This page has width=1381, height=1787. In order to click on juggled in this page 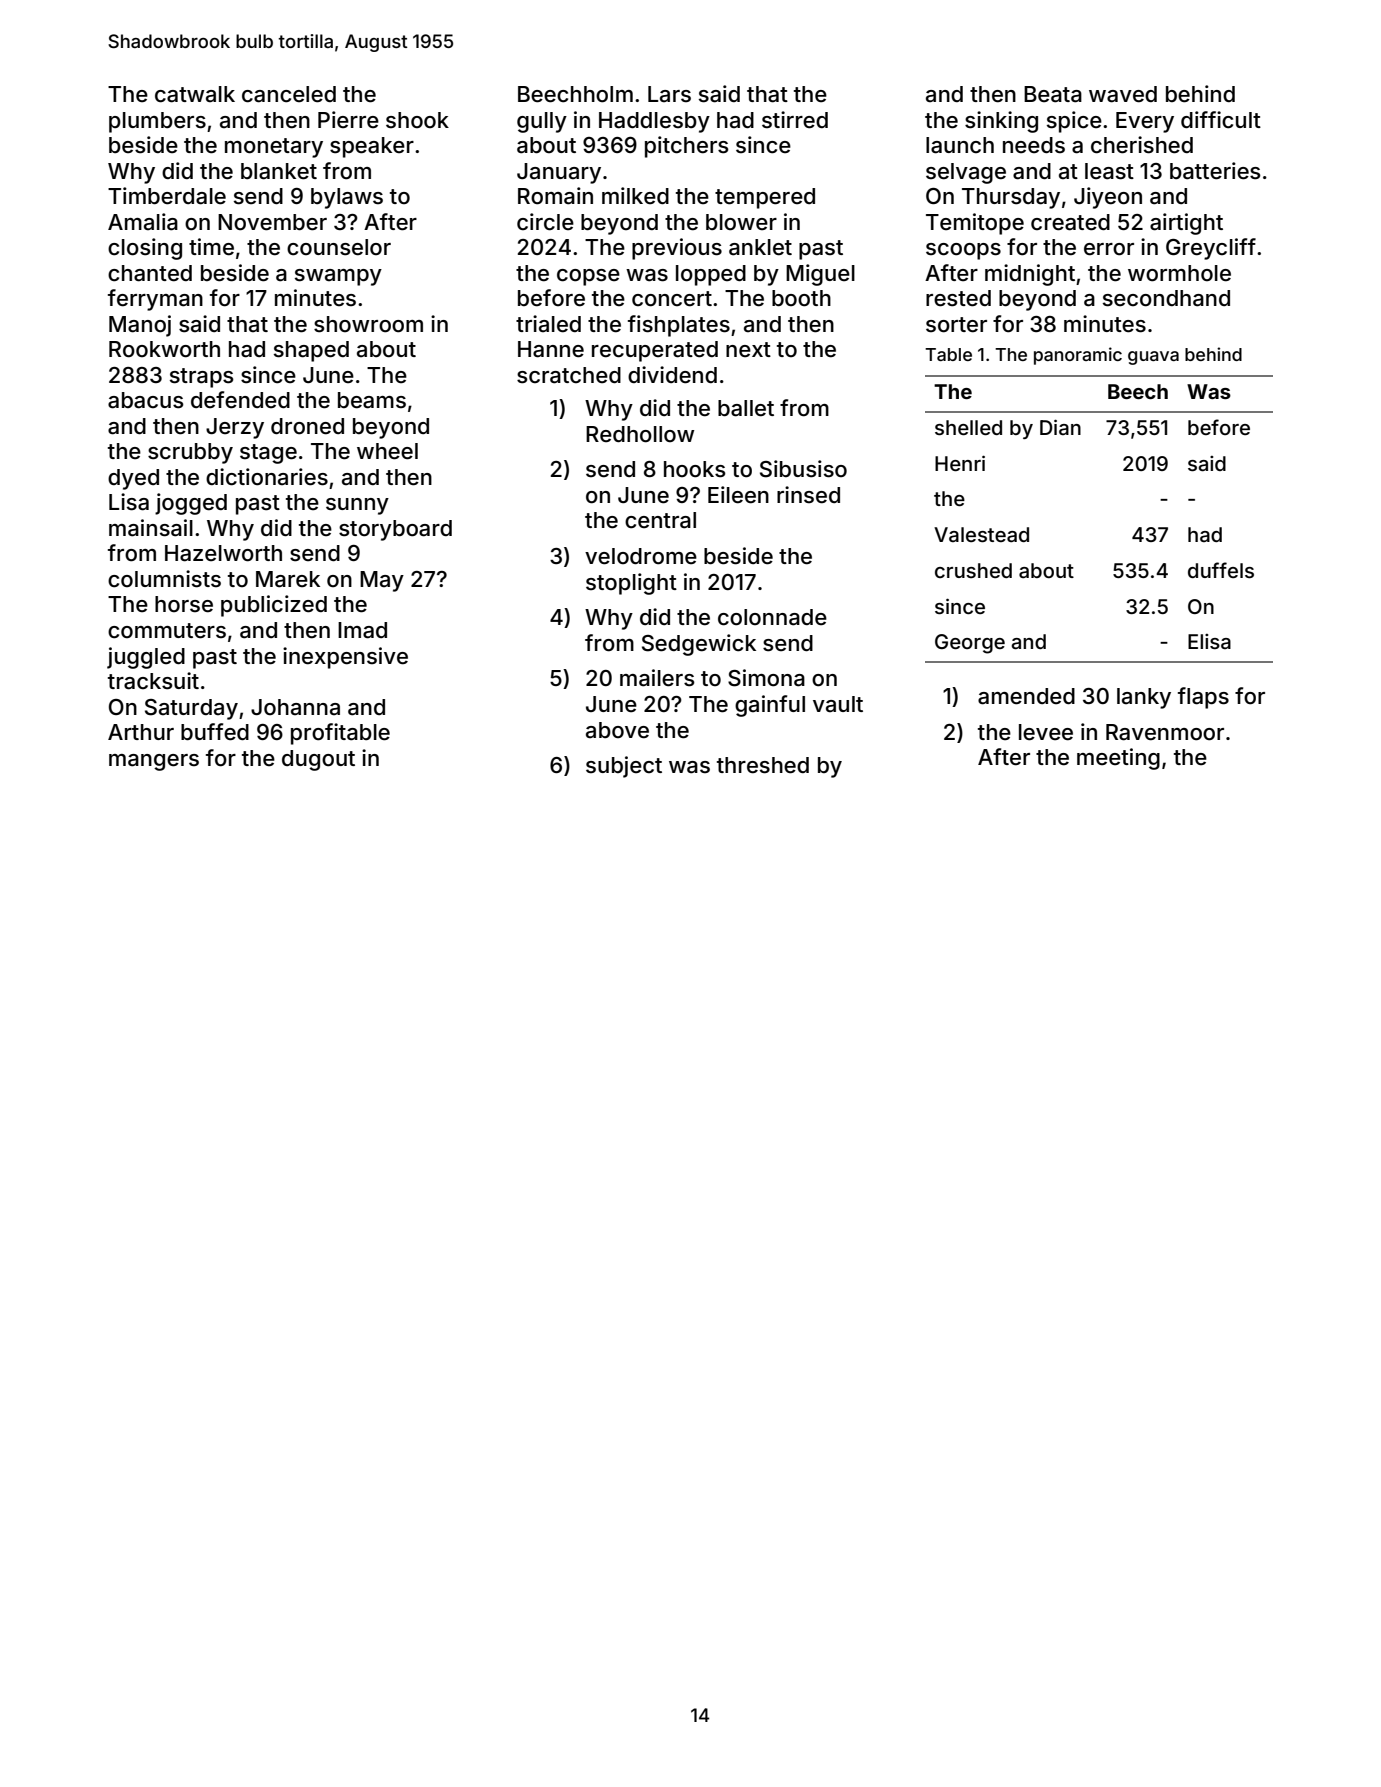, I will do `click(146, 658)`.
